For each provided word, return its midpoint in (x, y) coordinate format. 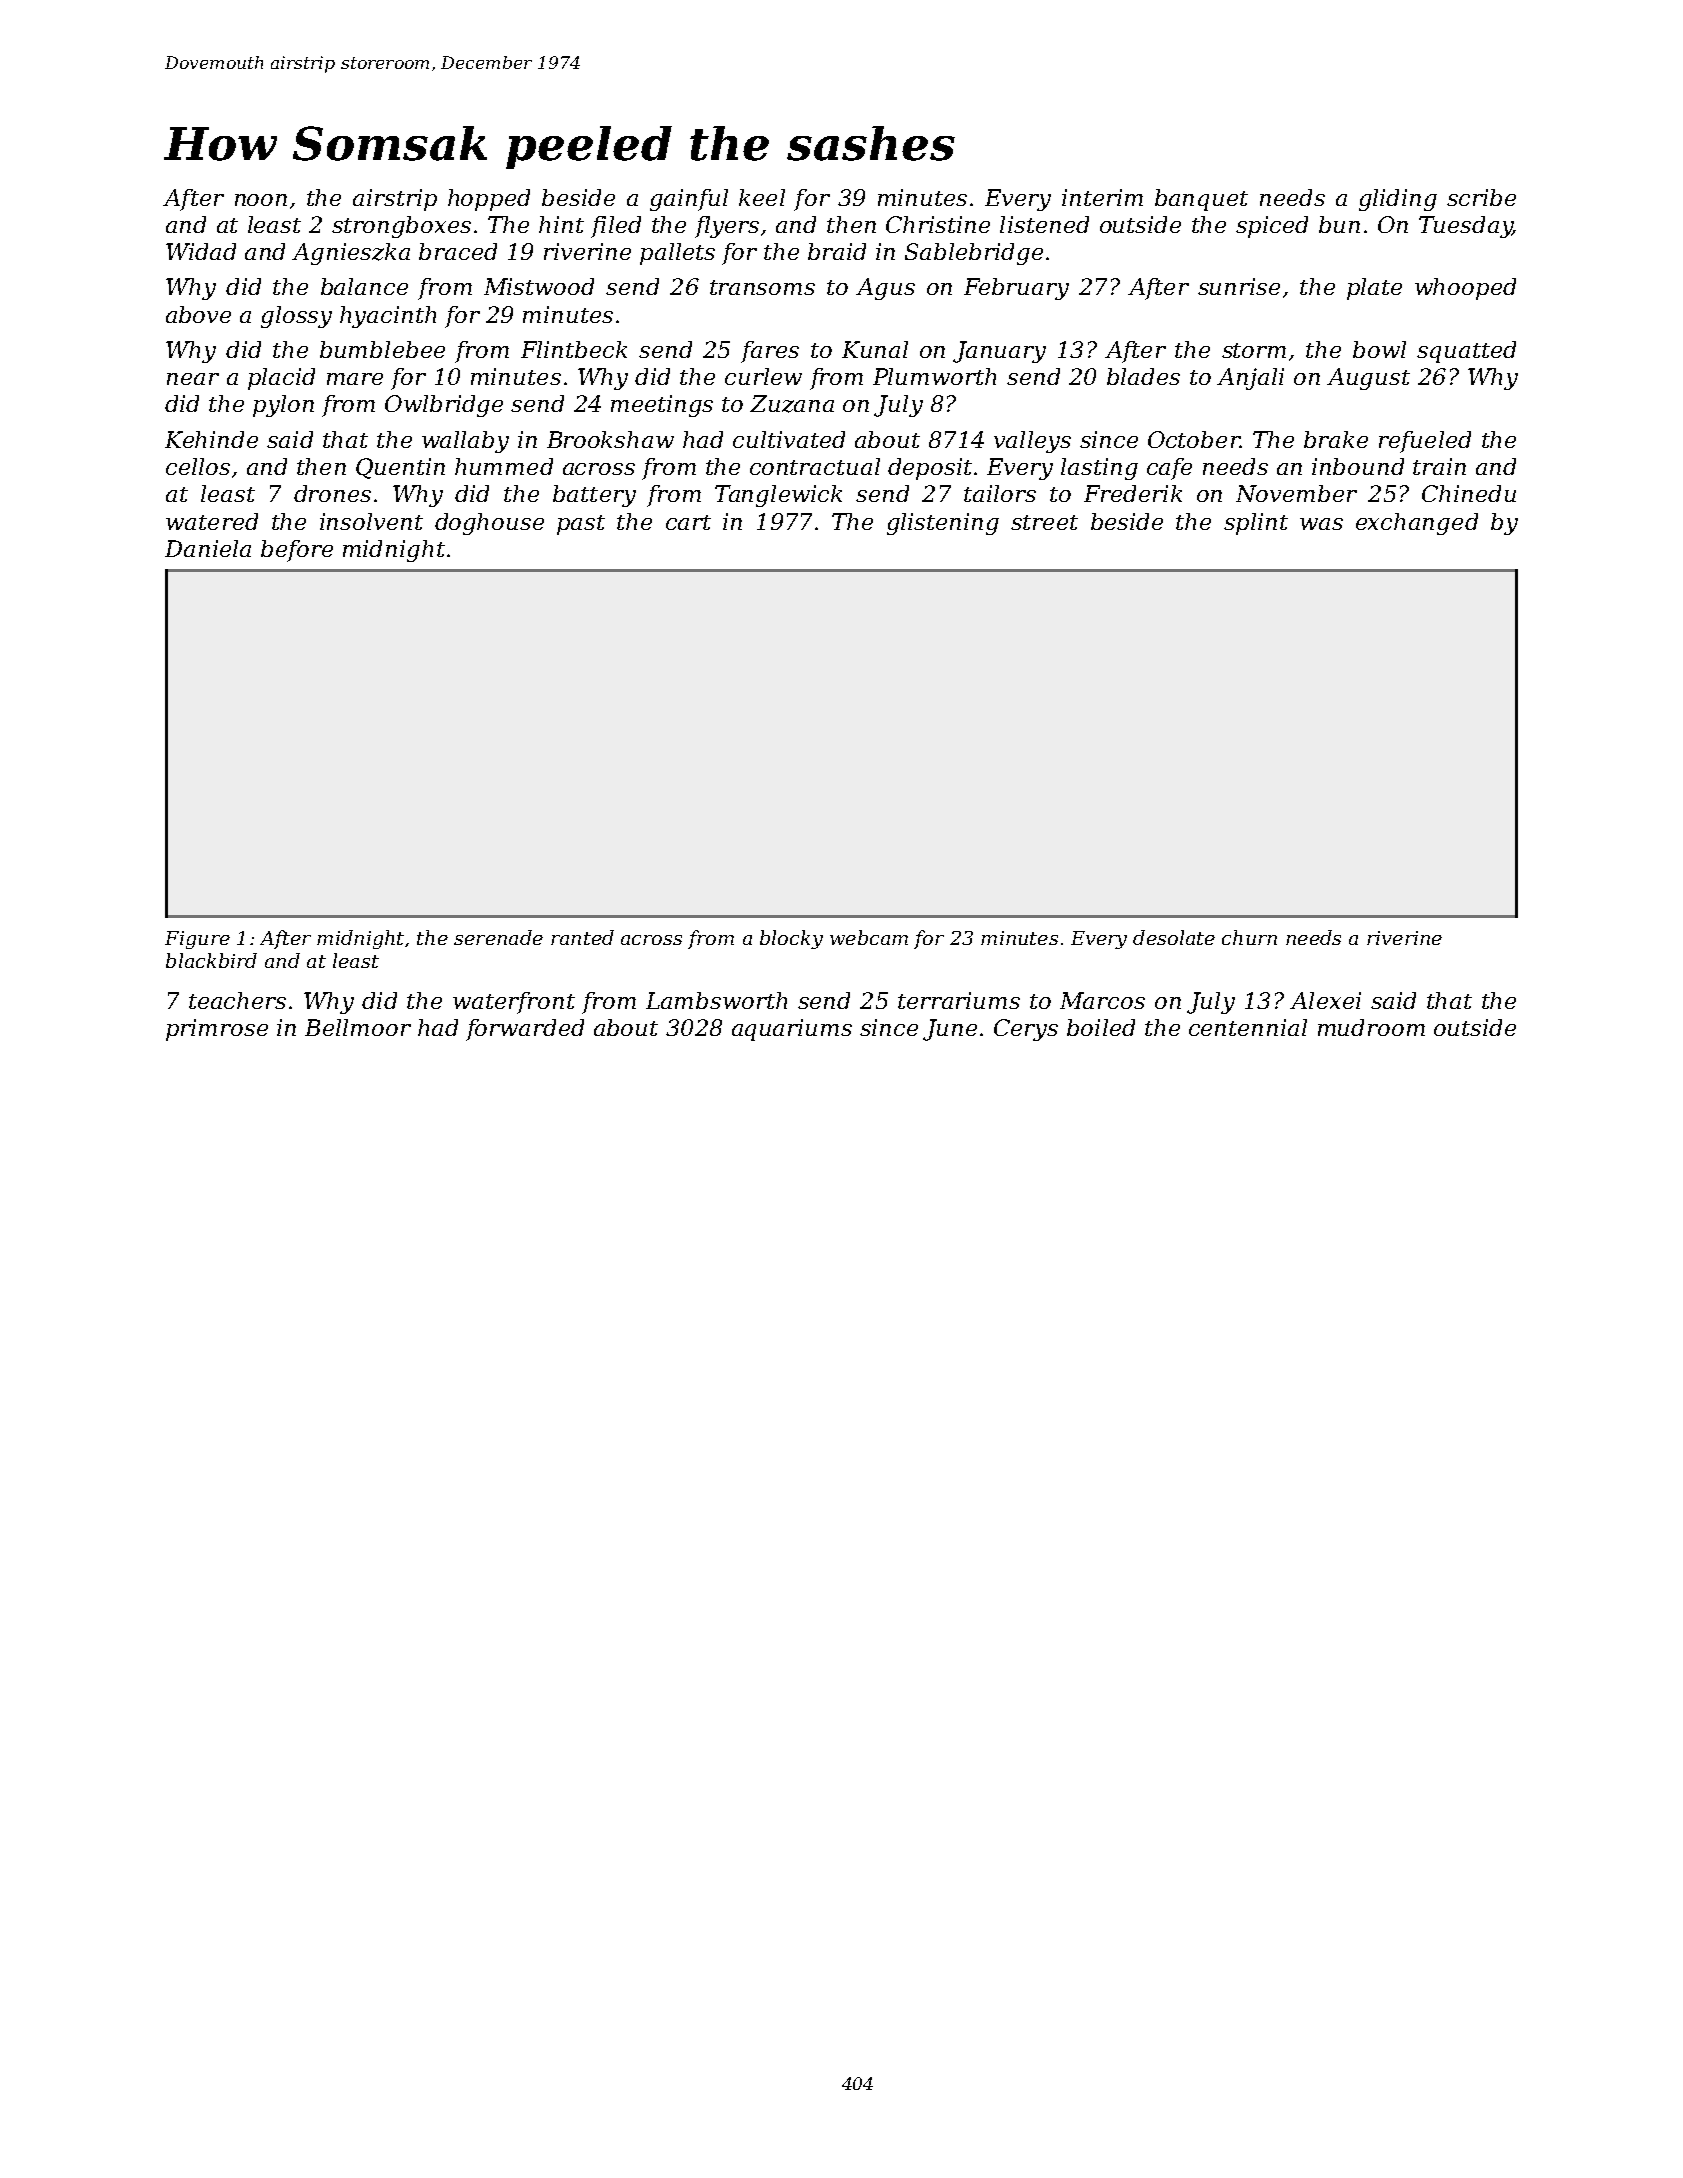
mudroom (1371, 1027)
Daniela (208, 548)
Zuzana (792, 404)
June (950, 1030)
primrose (217, 1030)
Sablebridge (974, 254)
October (1194, 439)
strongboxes (401, 227)
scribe (1481, 197)
